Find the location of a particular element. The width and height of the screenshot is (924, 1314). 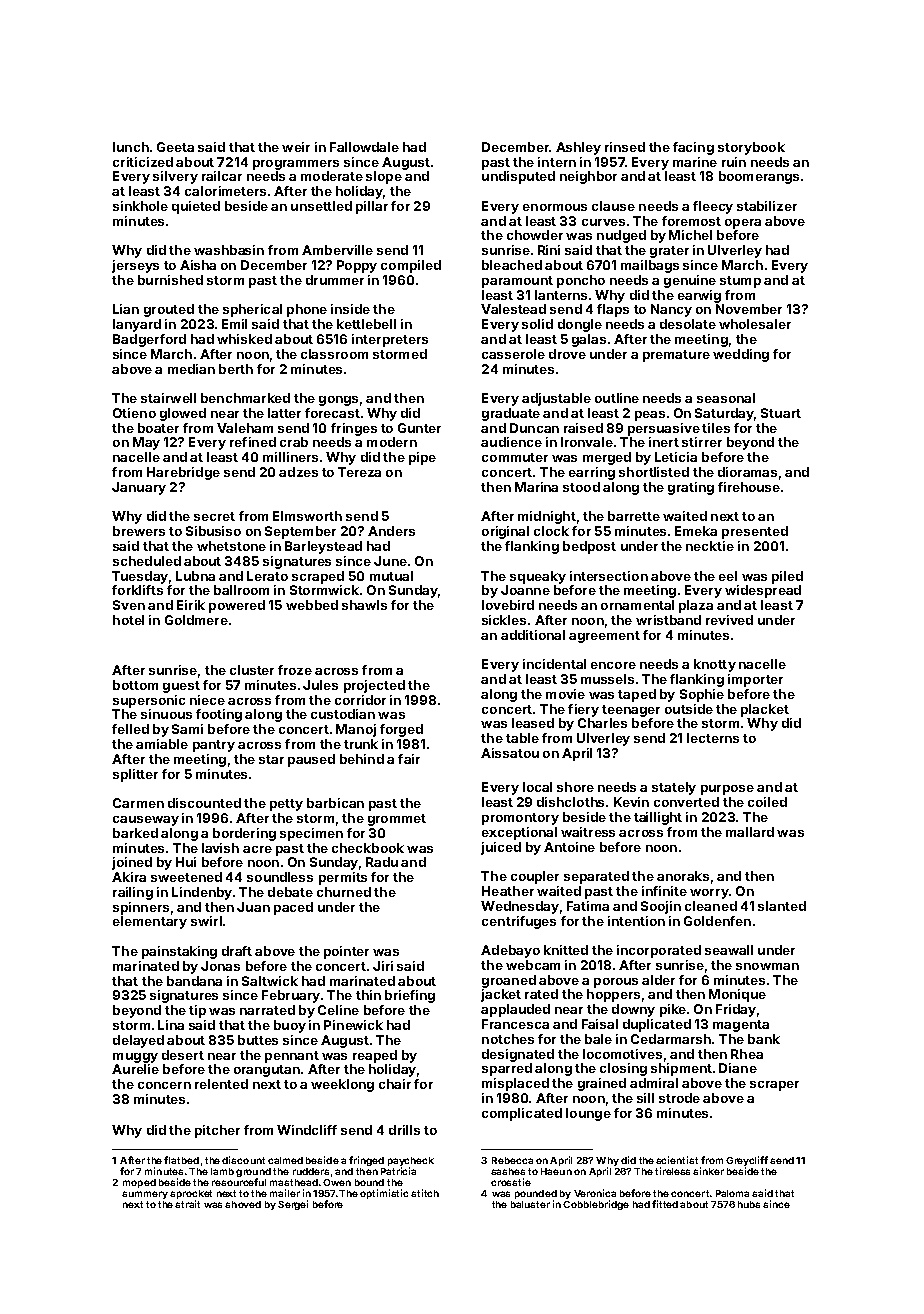

baluster is located at coordinates (530, 1204).
